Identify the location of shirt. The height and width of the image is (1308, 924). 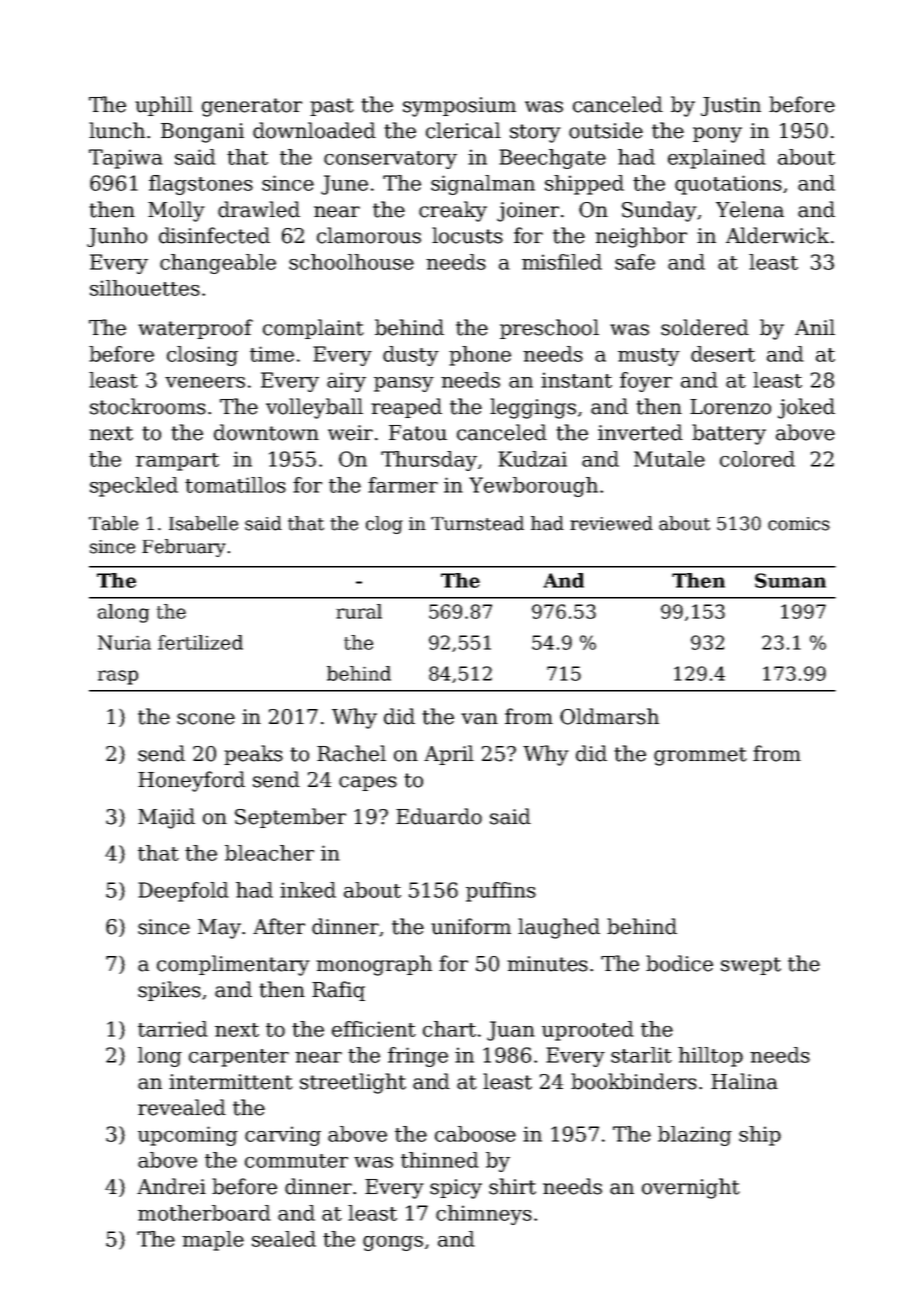
(512, 1186).
